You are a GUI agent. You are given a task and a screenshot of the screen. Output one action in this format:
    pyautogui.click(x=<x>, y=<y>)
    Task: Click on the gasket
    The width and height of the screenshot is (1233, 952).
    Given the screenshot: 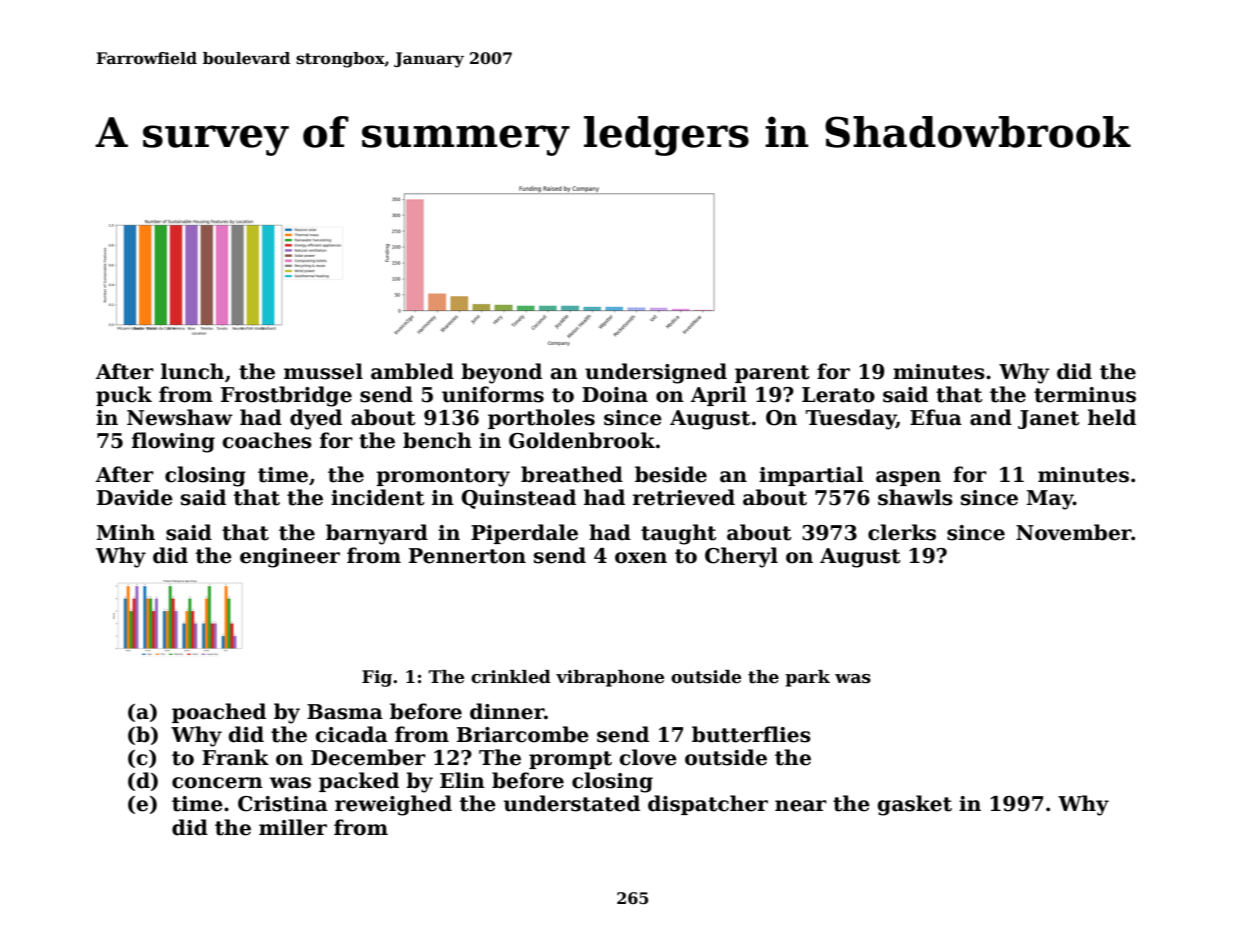 What is the action you would take?
    pyautogui.click(x=914, y=805)
